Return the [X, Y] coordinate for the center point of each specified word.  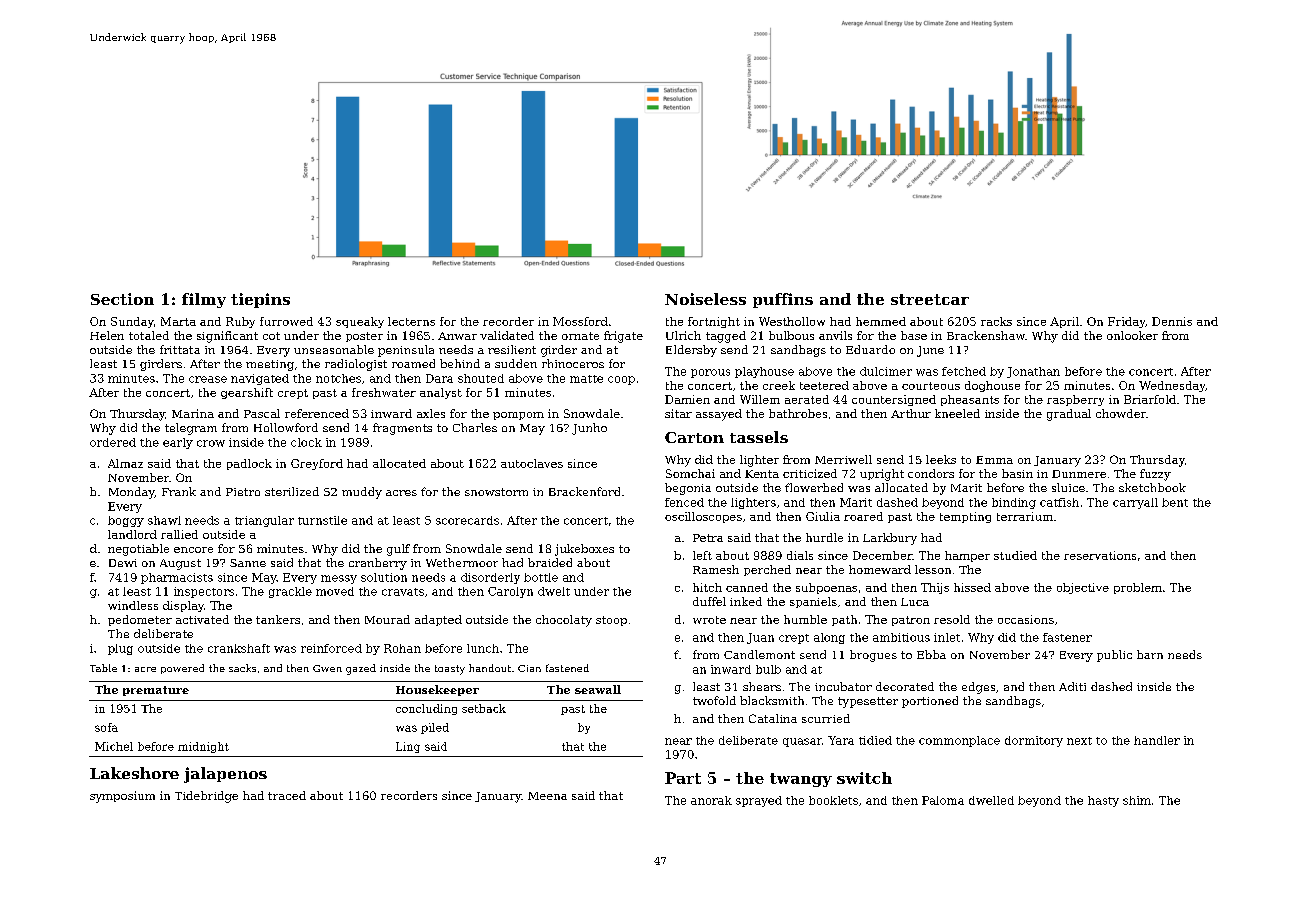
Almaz [125, 463]
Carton [694, 437]
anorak [711, 800]
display [183, 606]
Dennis [1172, 321]
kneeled [957, 413]
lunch [483, 648]
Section [122, 299]
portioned [930, 702]
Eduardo [870, 349]
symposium [122, 797]
